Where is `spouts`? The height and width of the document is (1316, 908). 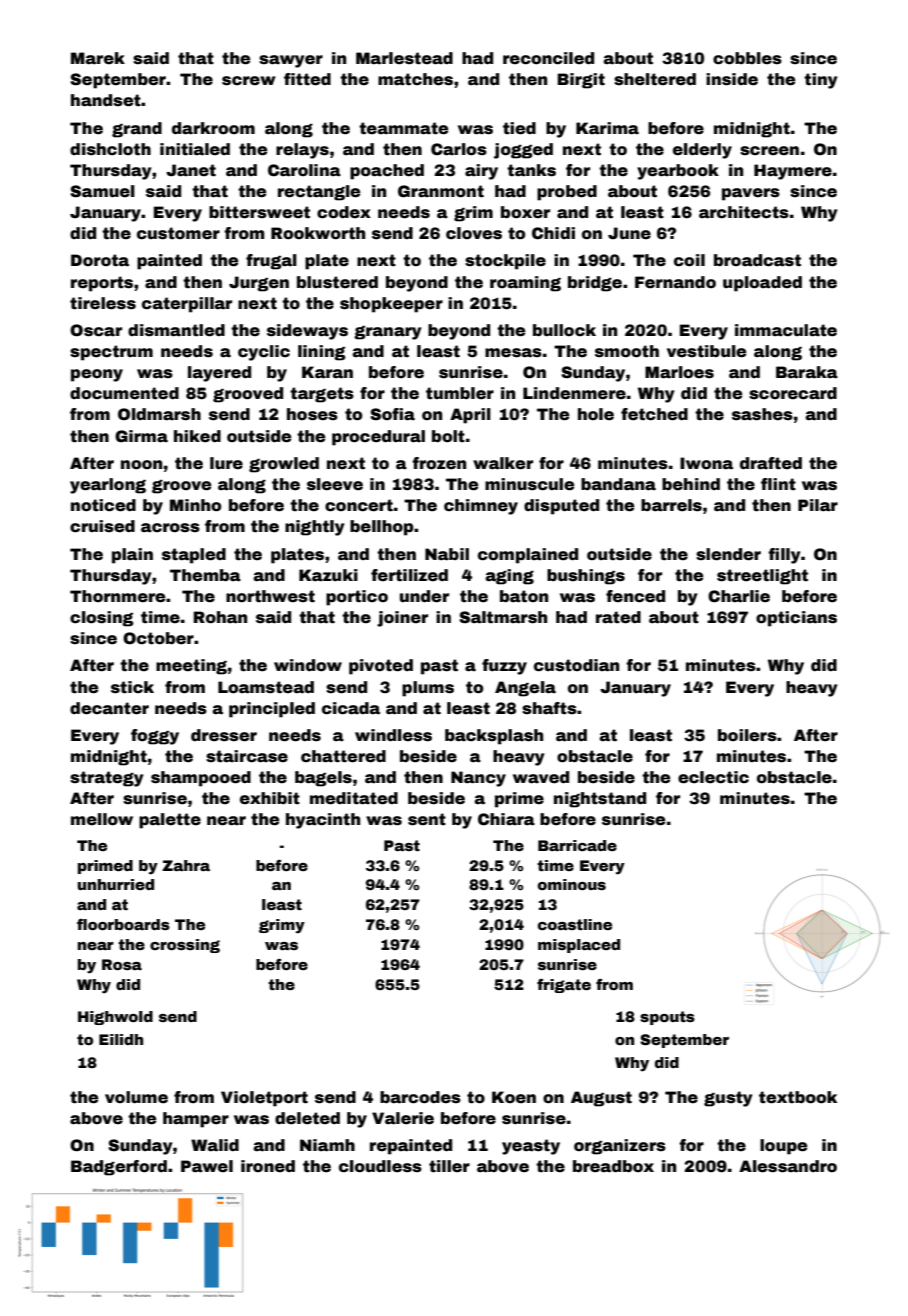
spouts is located at coordinates (667, 1018).
